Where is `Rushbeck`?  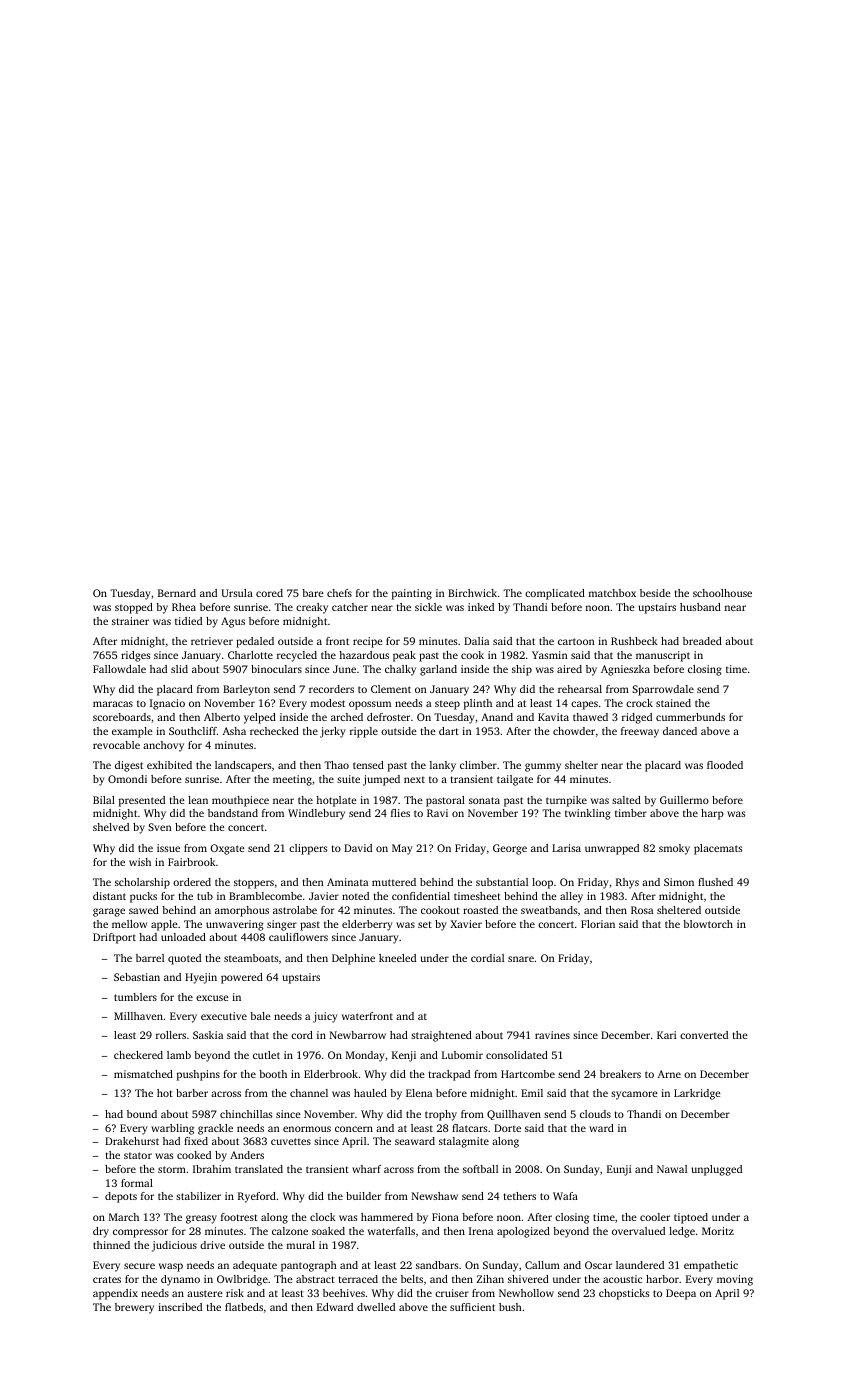 Rushbeck is located at coordinates (634, 641).
